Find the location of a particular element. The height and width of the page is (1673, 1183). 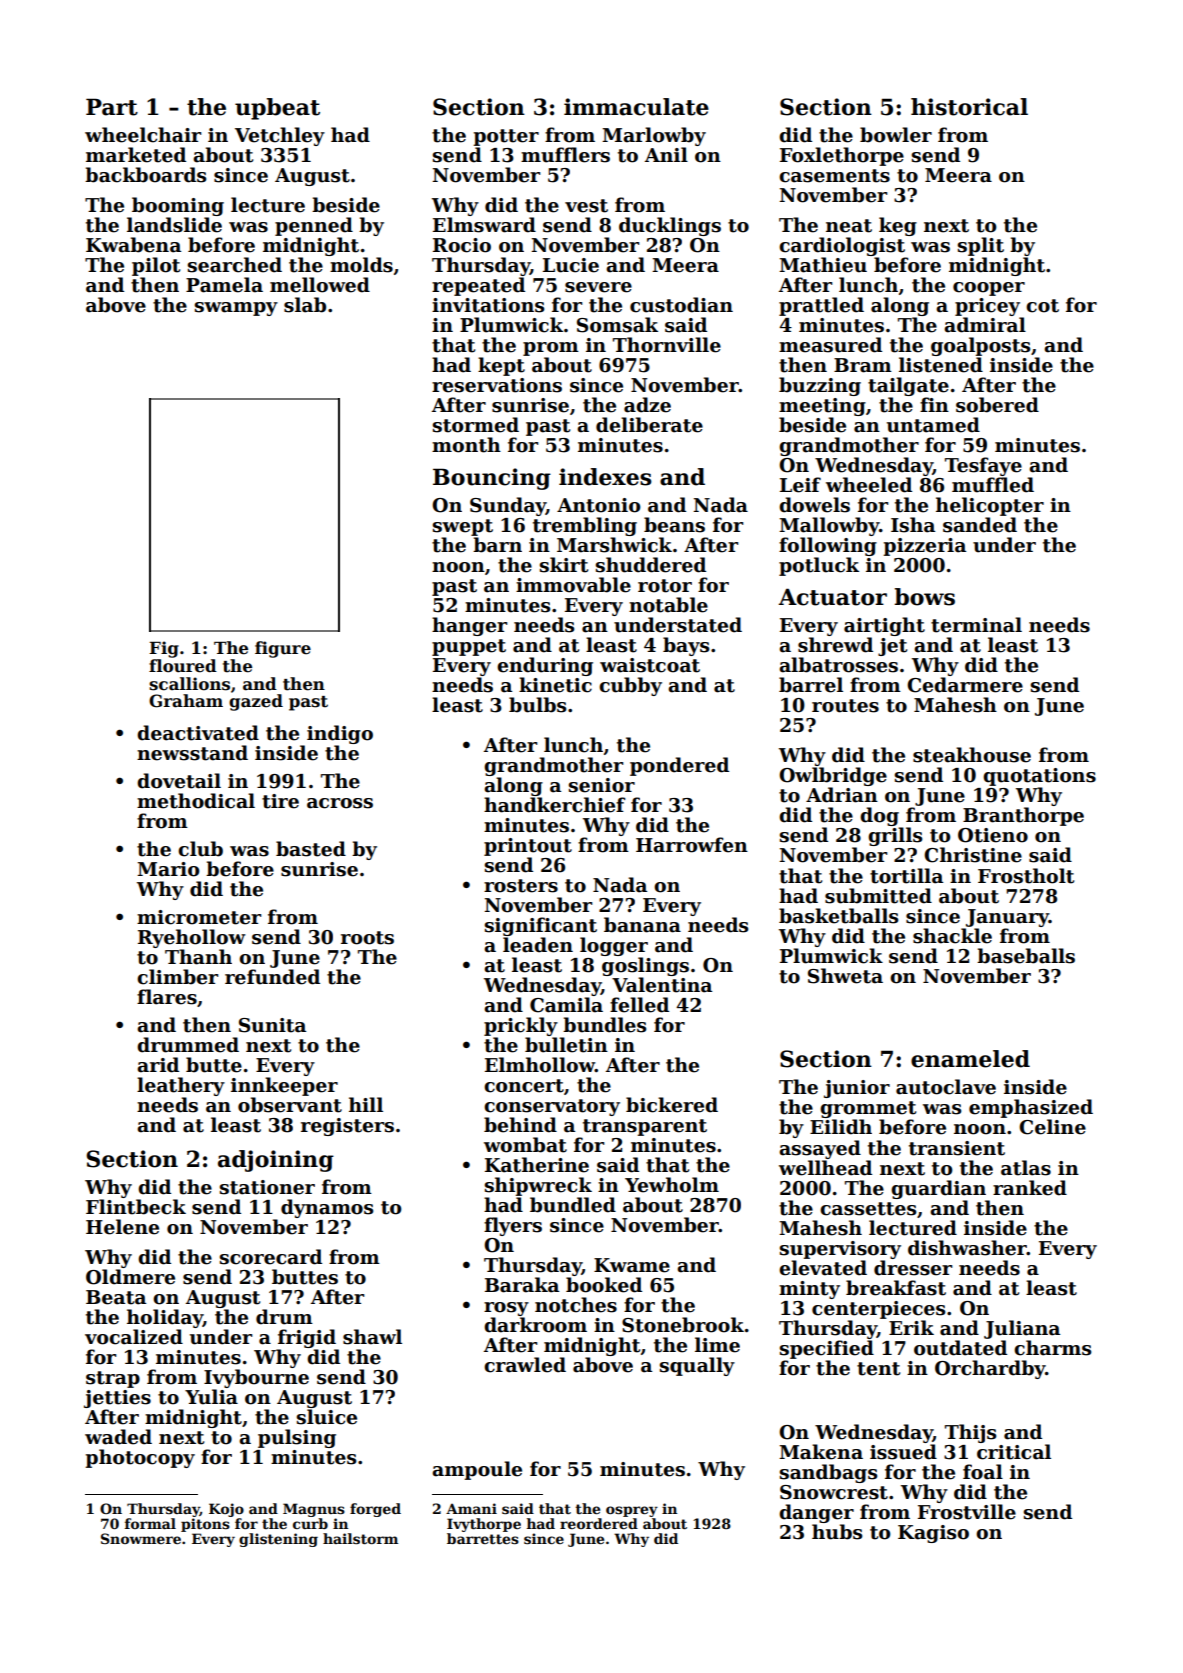

bickered is located at coordinates (672, 1105).
